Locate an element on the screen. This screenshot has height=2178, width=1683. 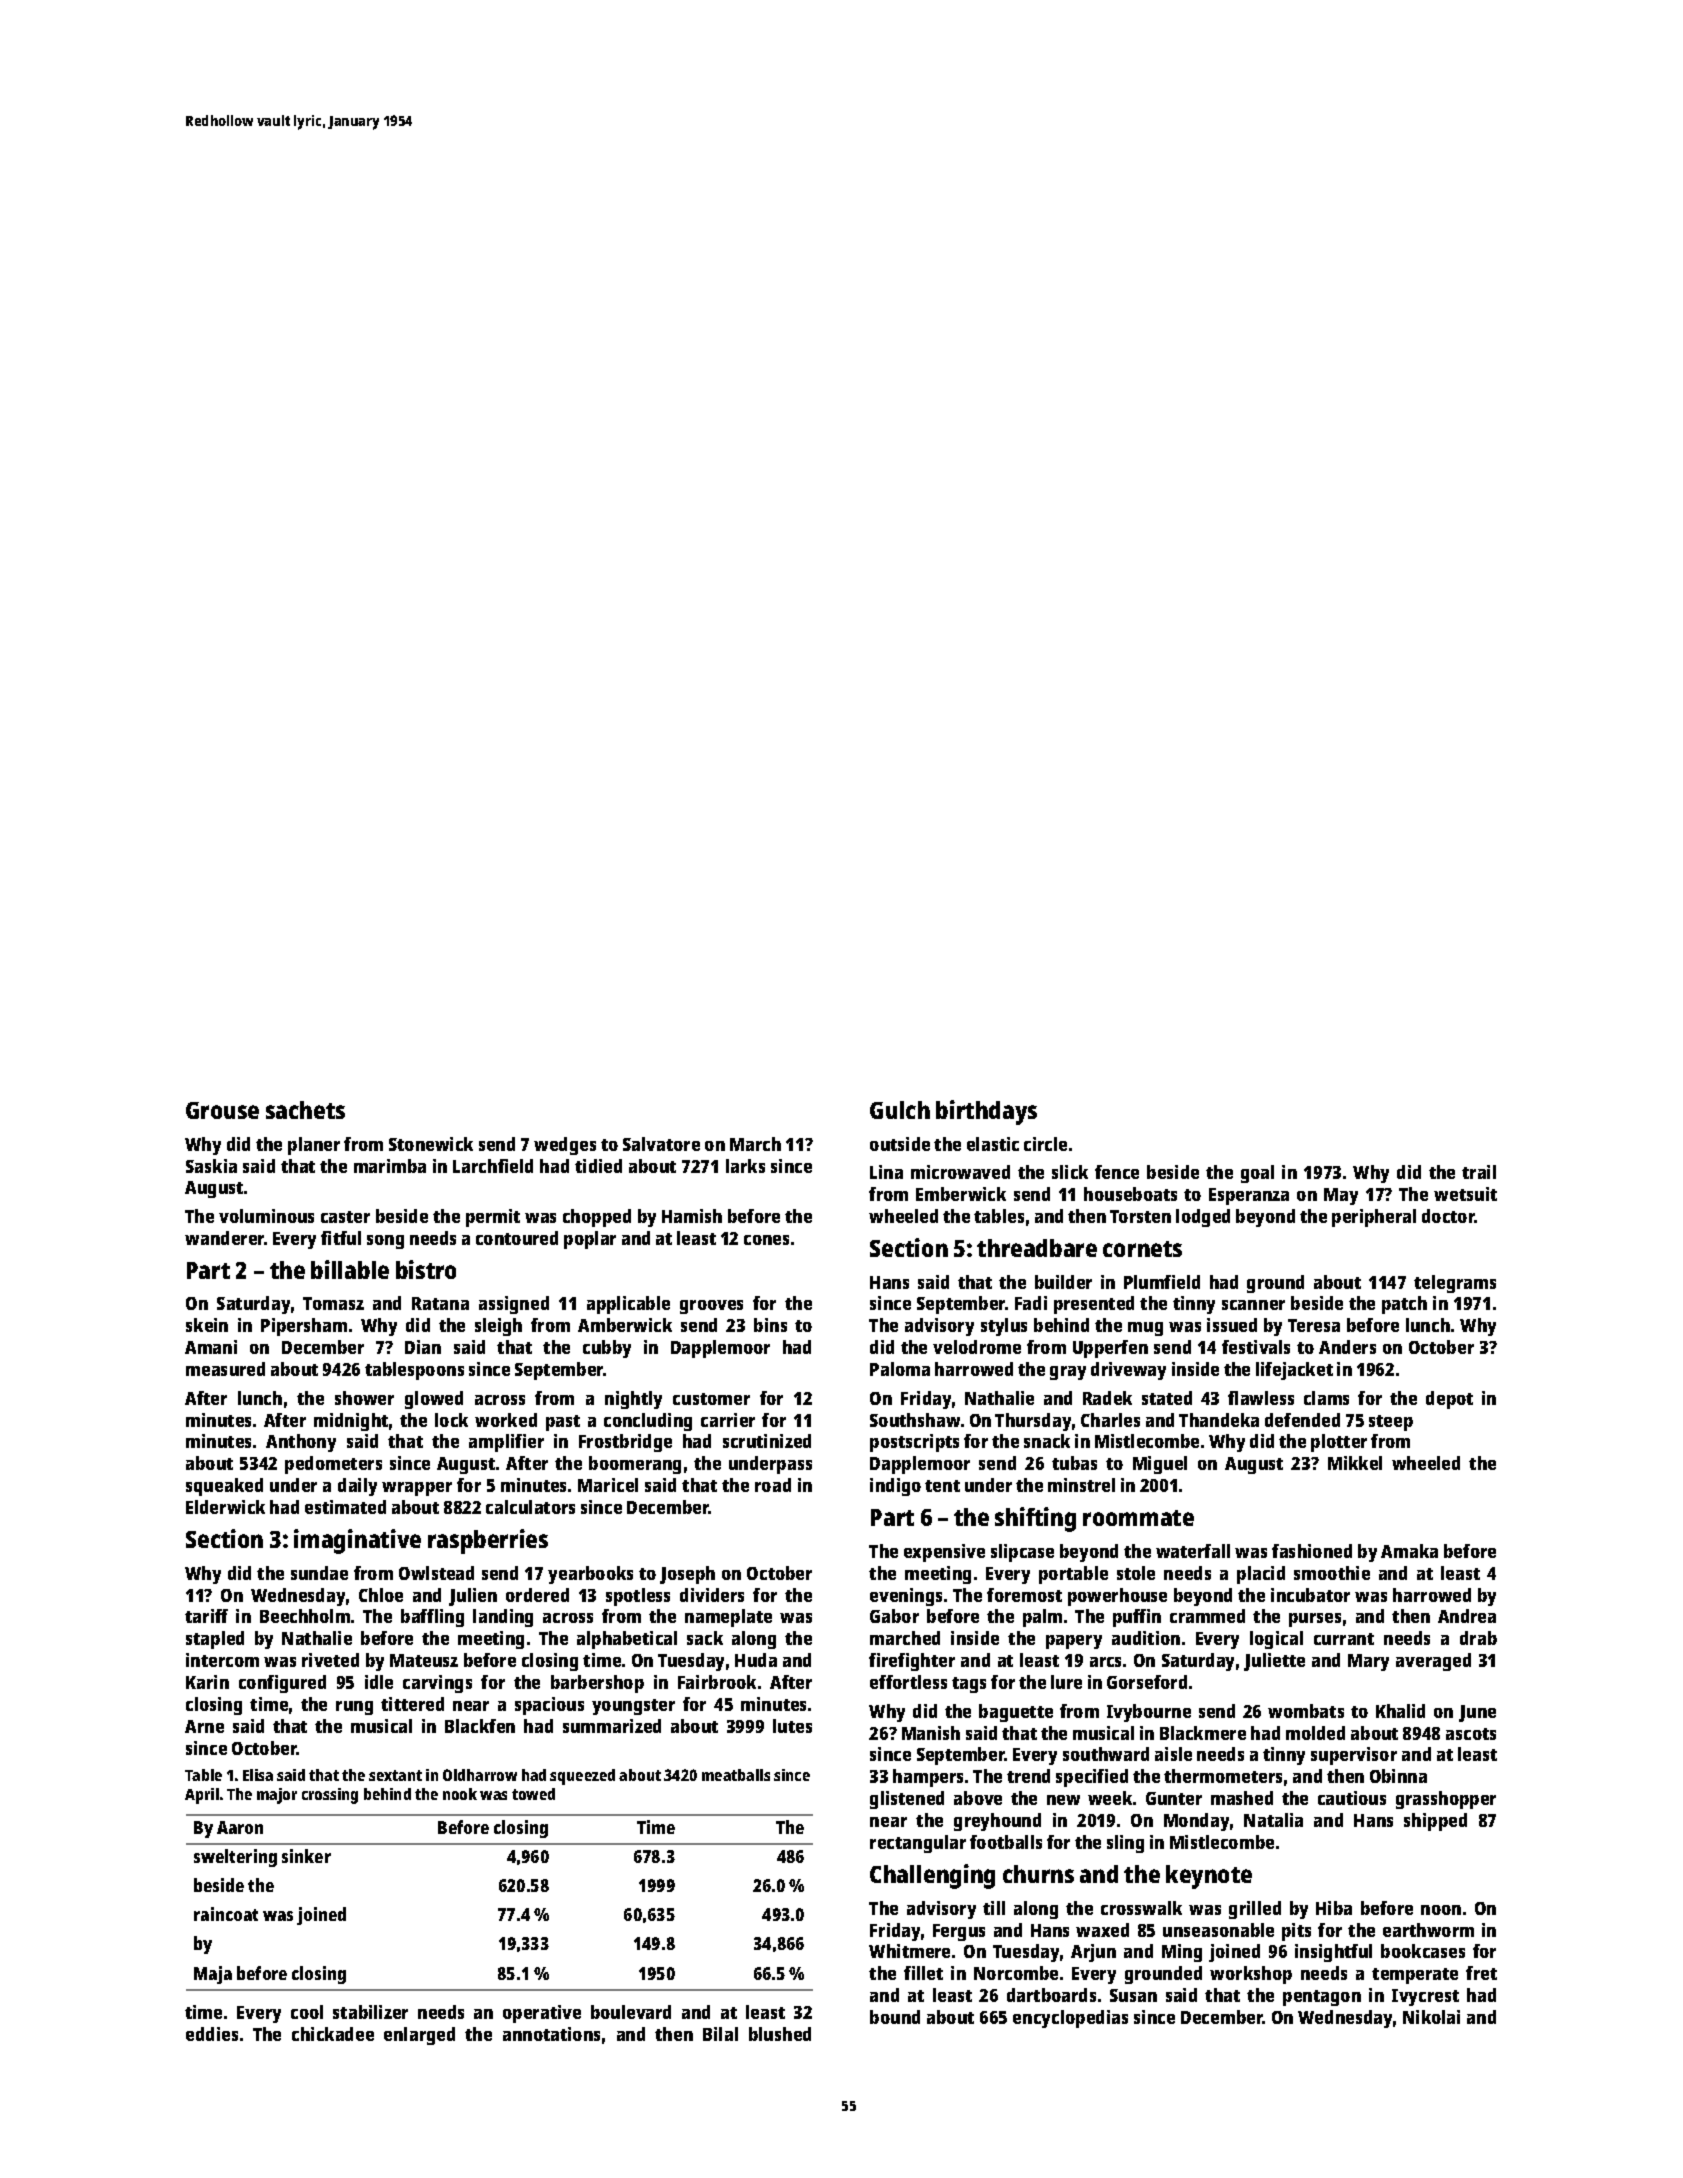
shipped is located at coordinates (1435, 1822).
